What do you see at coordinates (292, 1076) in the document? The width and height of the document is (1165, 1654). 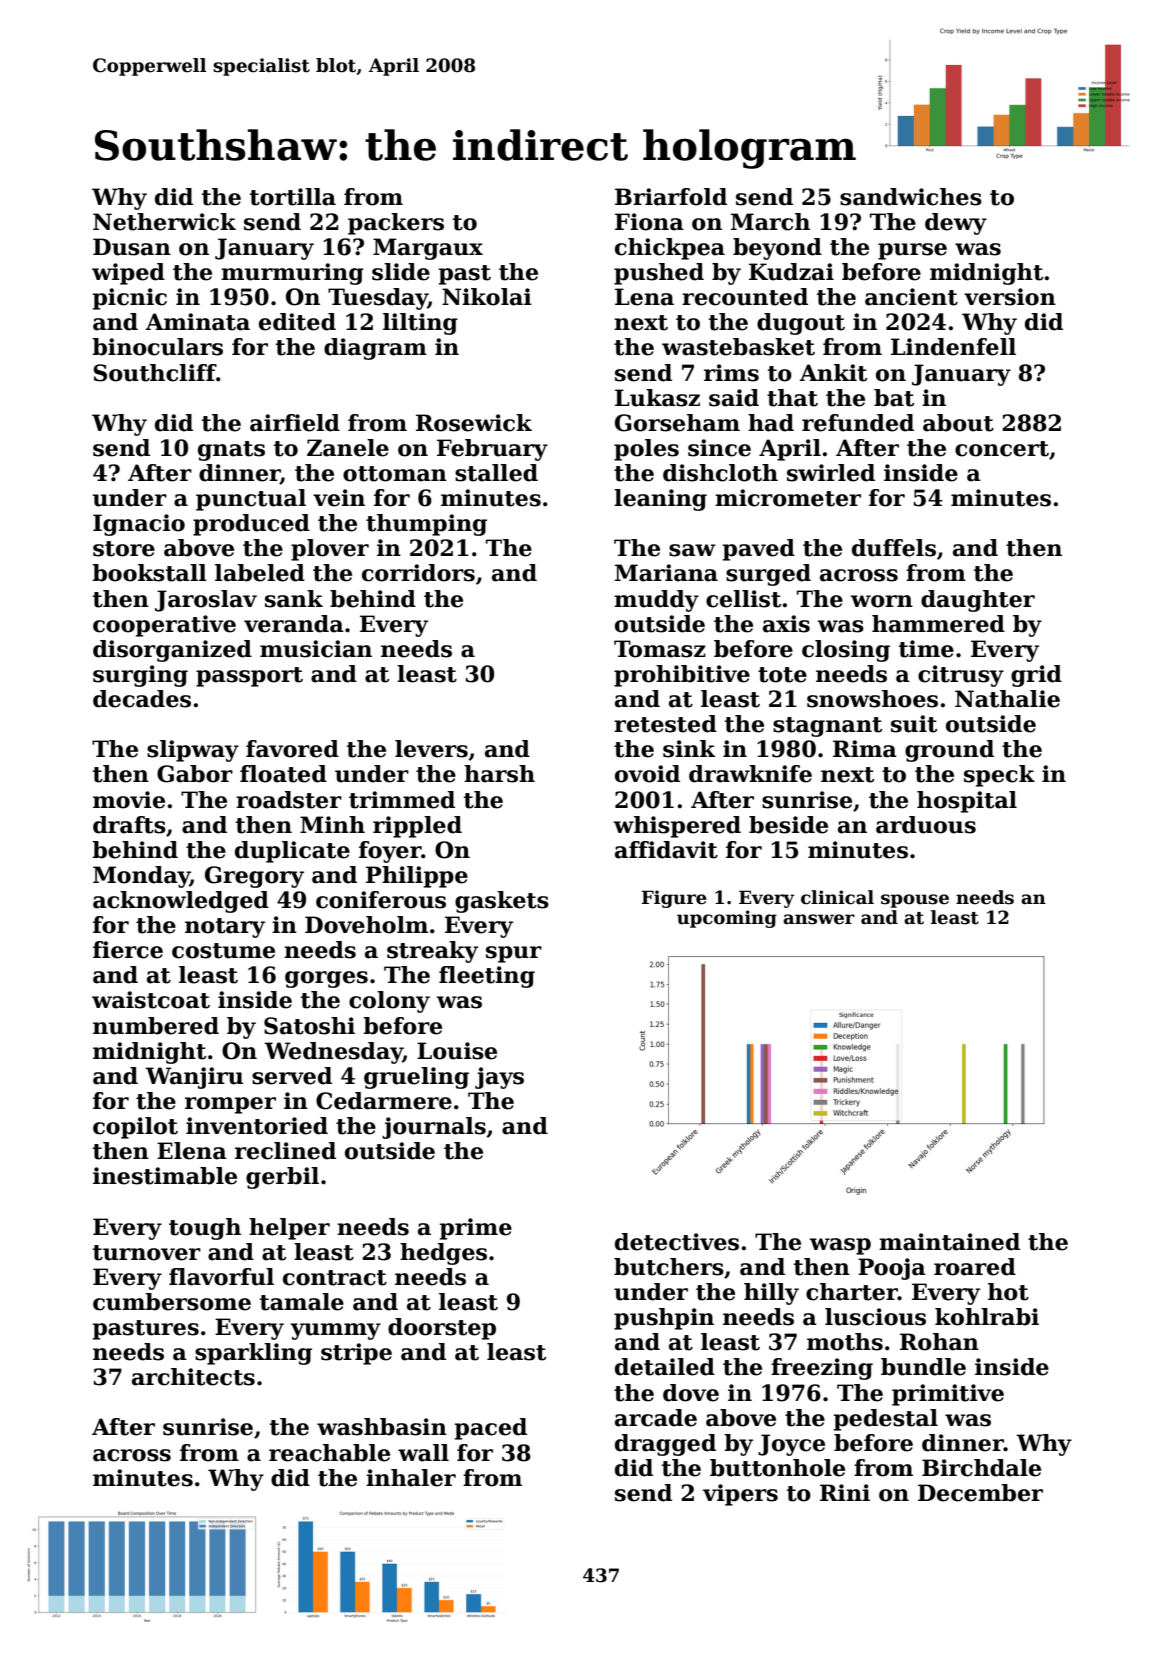 I see `served` at bounding box center [292, 1076].
